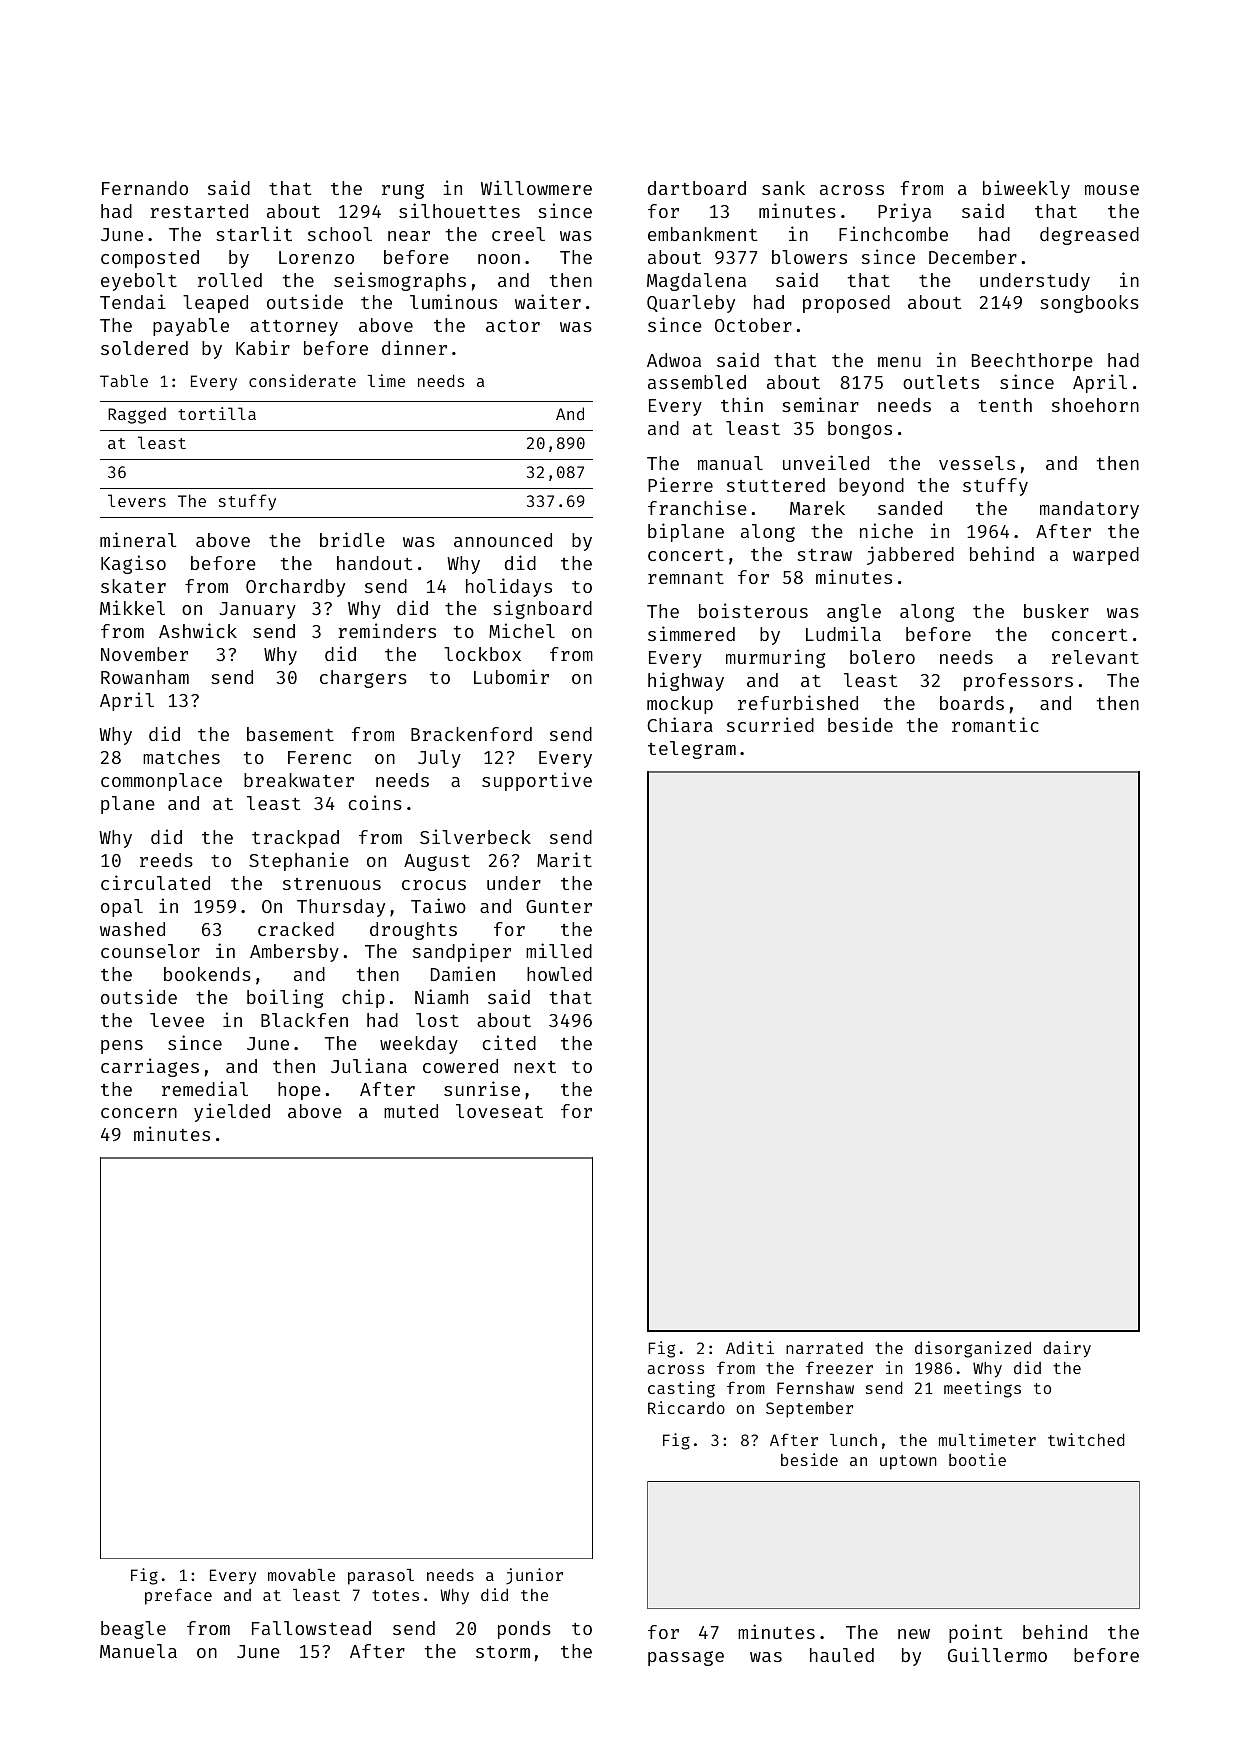 This screenshot has height=1753, width=1240. What do you see at coordinates (294, 328) in the screenshot?
I see `attorney` at bounding box center [294, 328].
